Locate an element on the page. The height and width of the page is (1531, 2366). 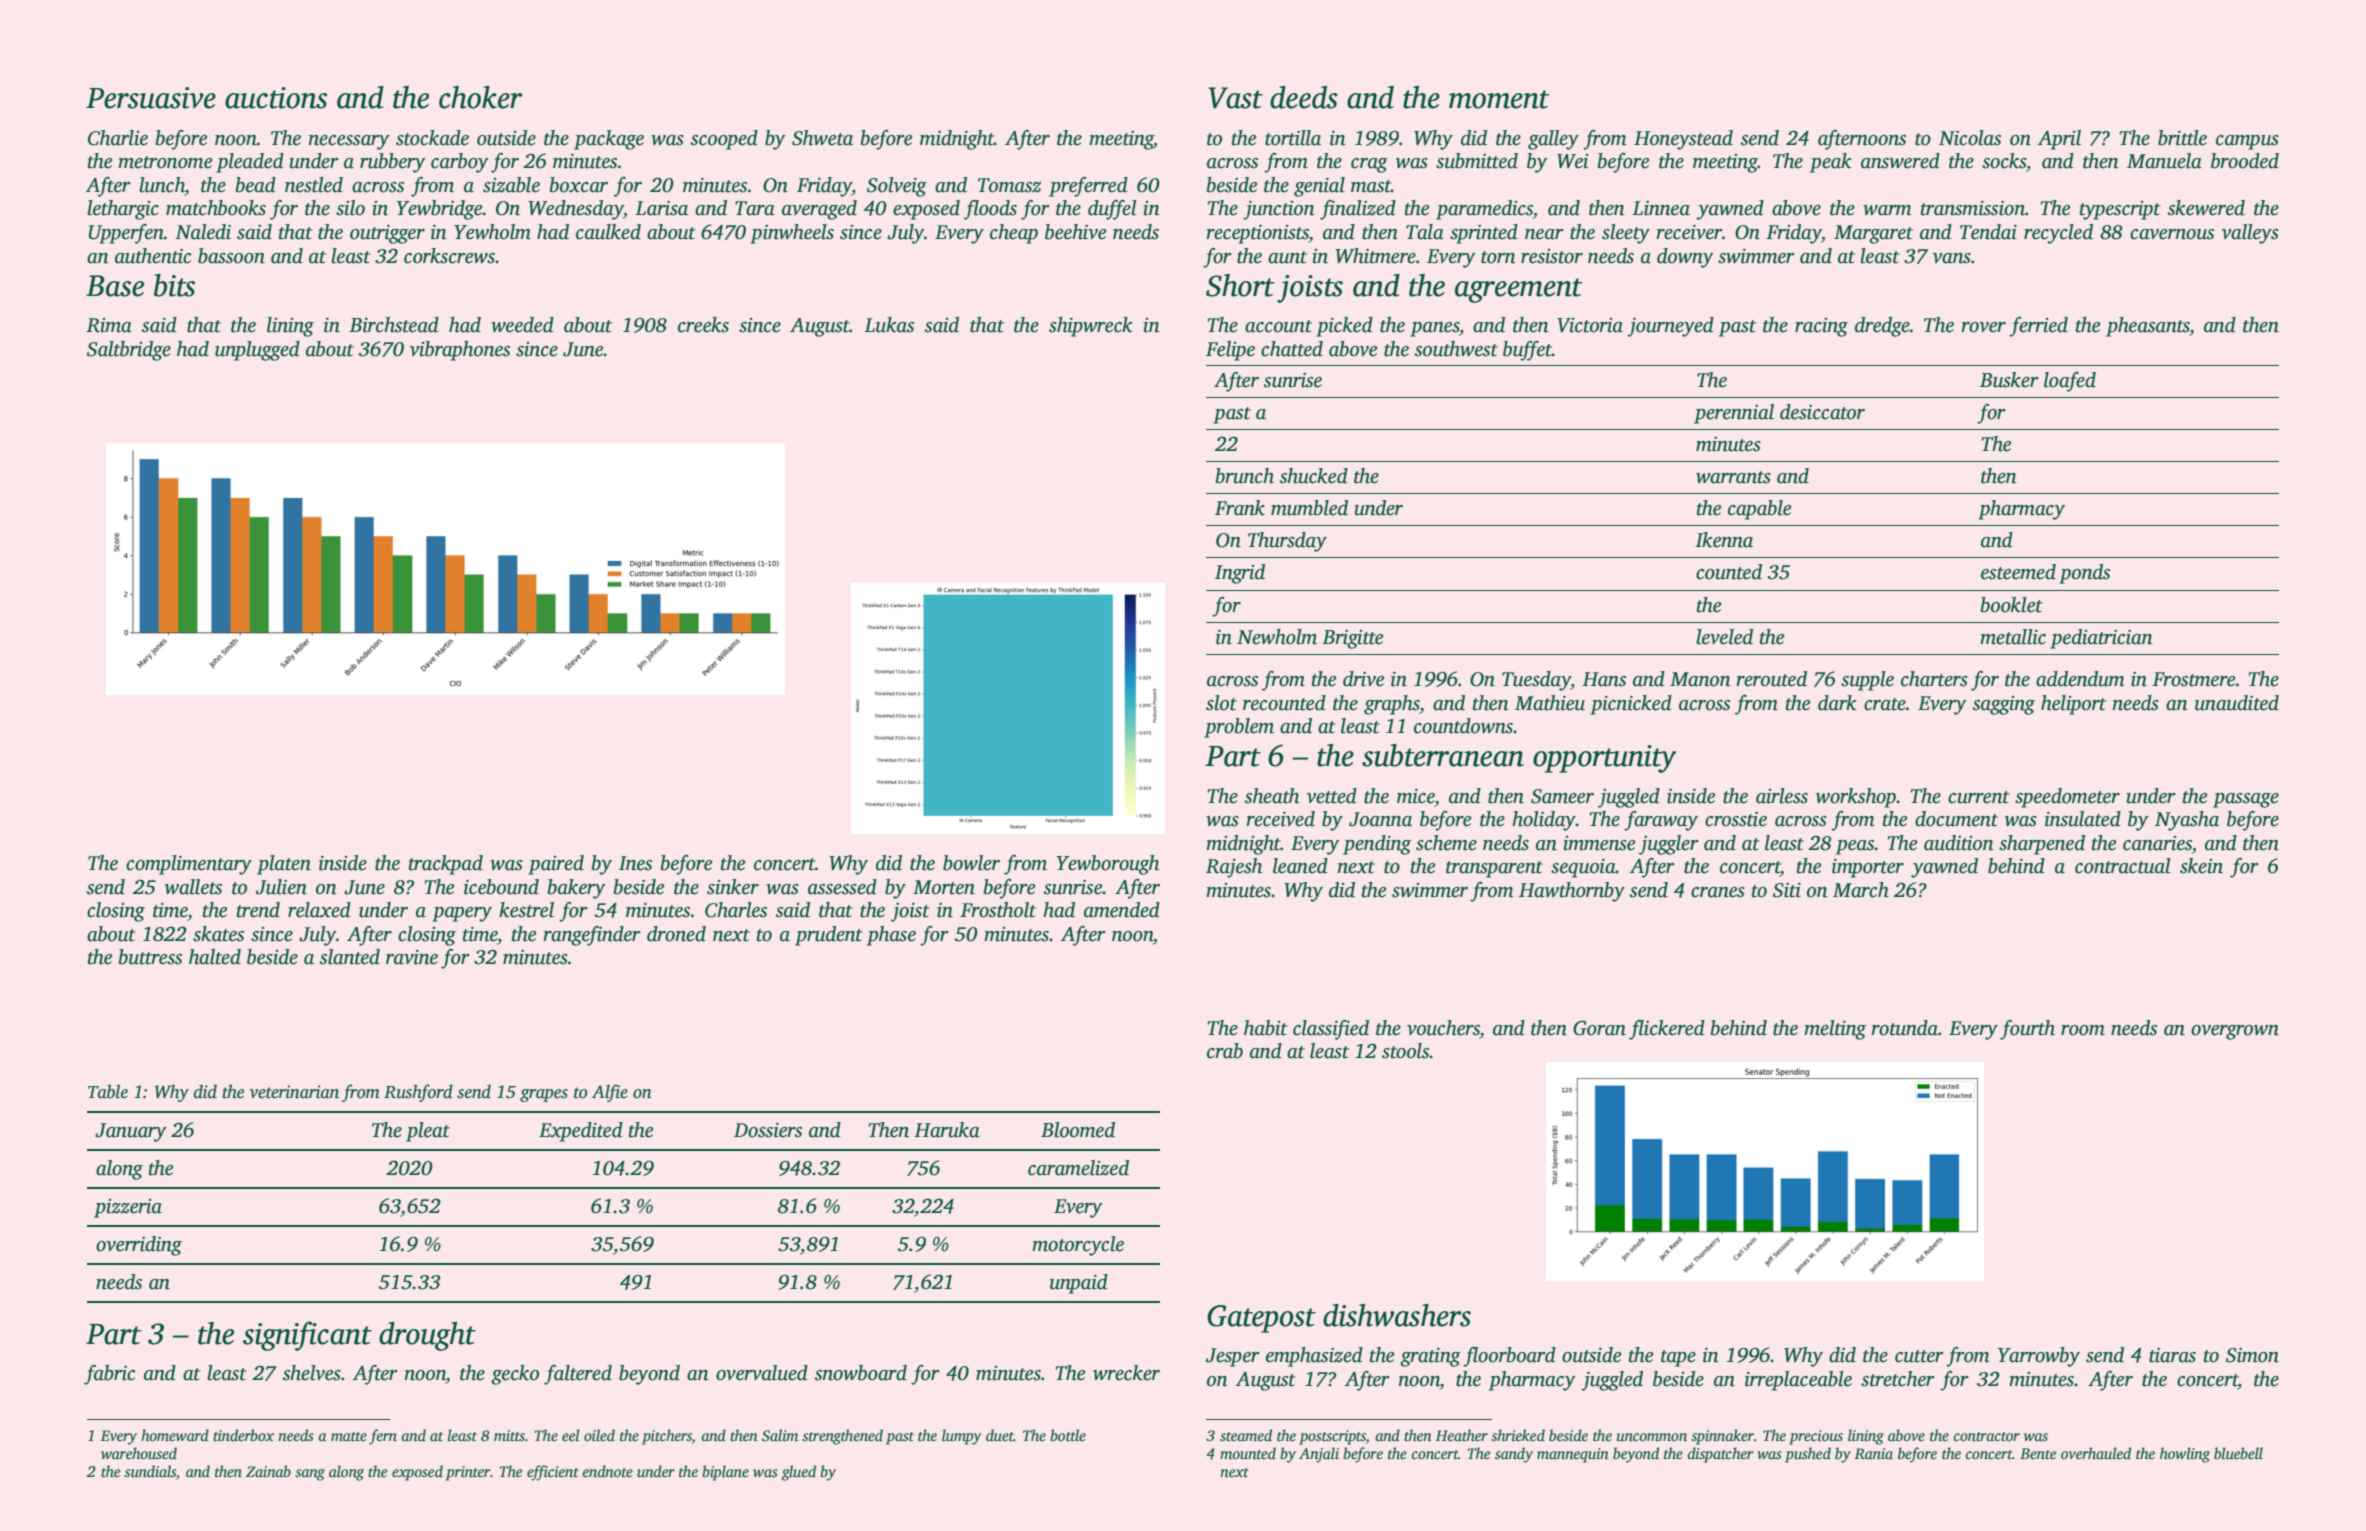
fabric is located at coordinates (109, 1375).
